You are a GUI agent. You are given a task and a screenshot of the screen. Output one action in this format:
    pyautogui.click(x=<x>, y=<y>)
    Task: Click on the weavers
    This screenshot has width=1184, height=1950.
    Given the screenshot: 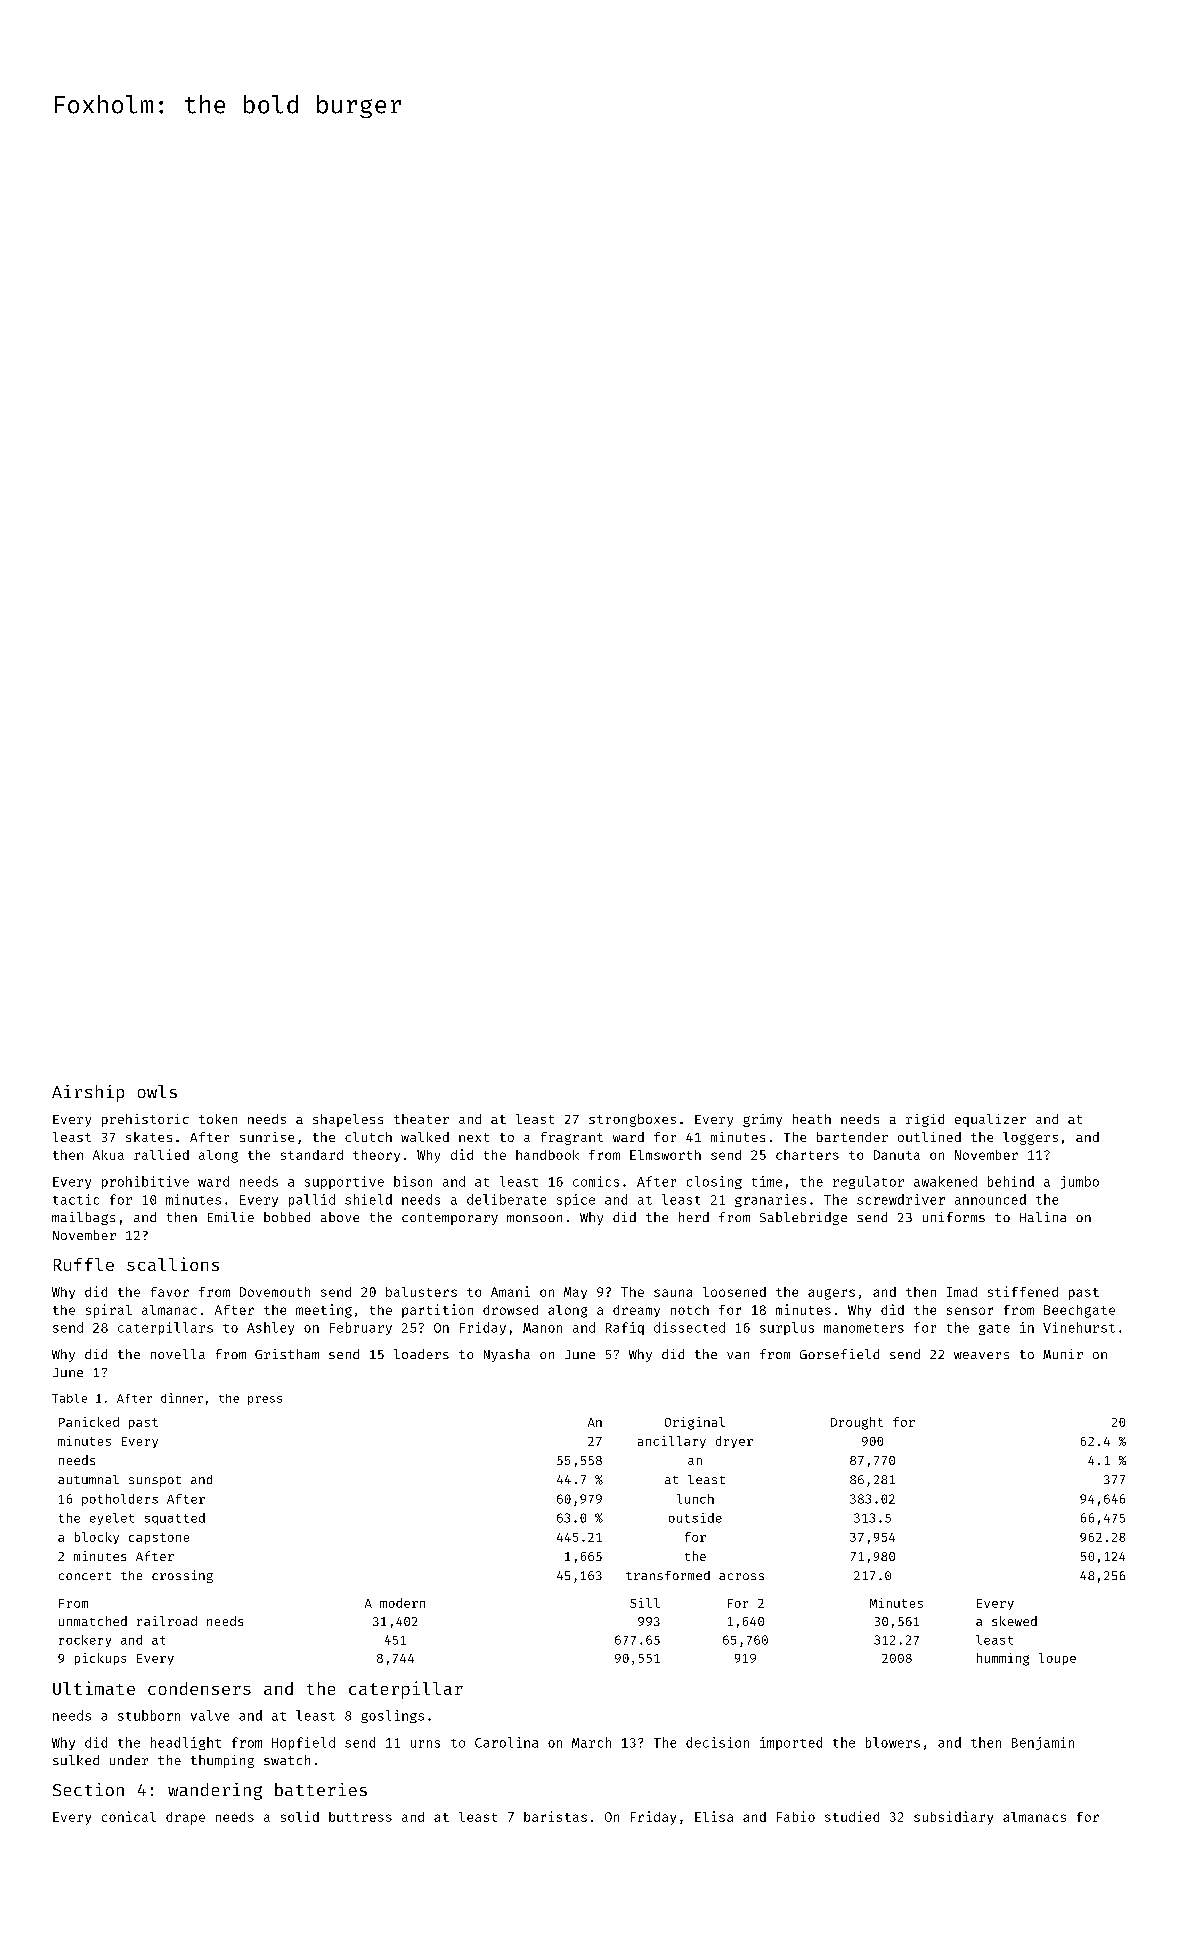 What is the action you would take?
    pyautogui.click(x=981, y=1355)
